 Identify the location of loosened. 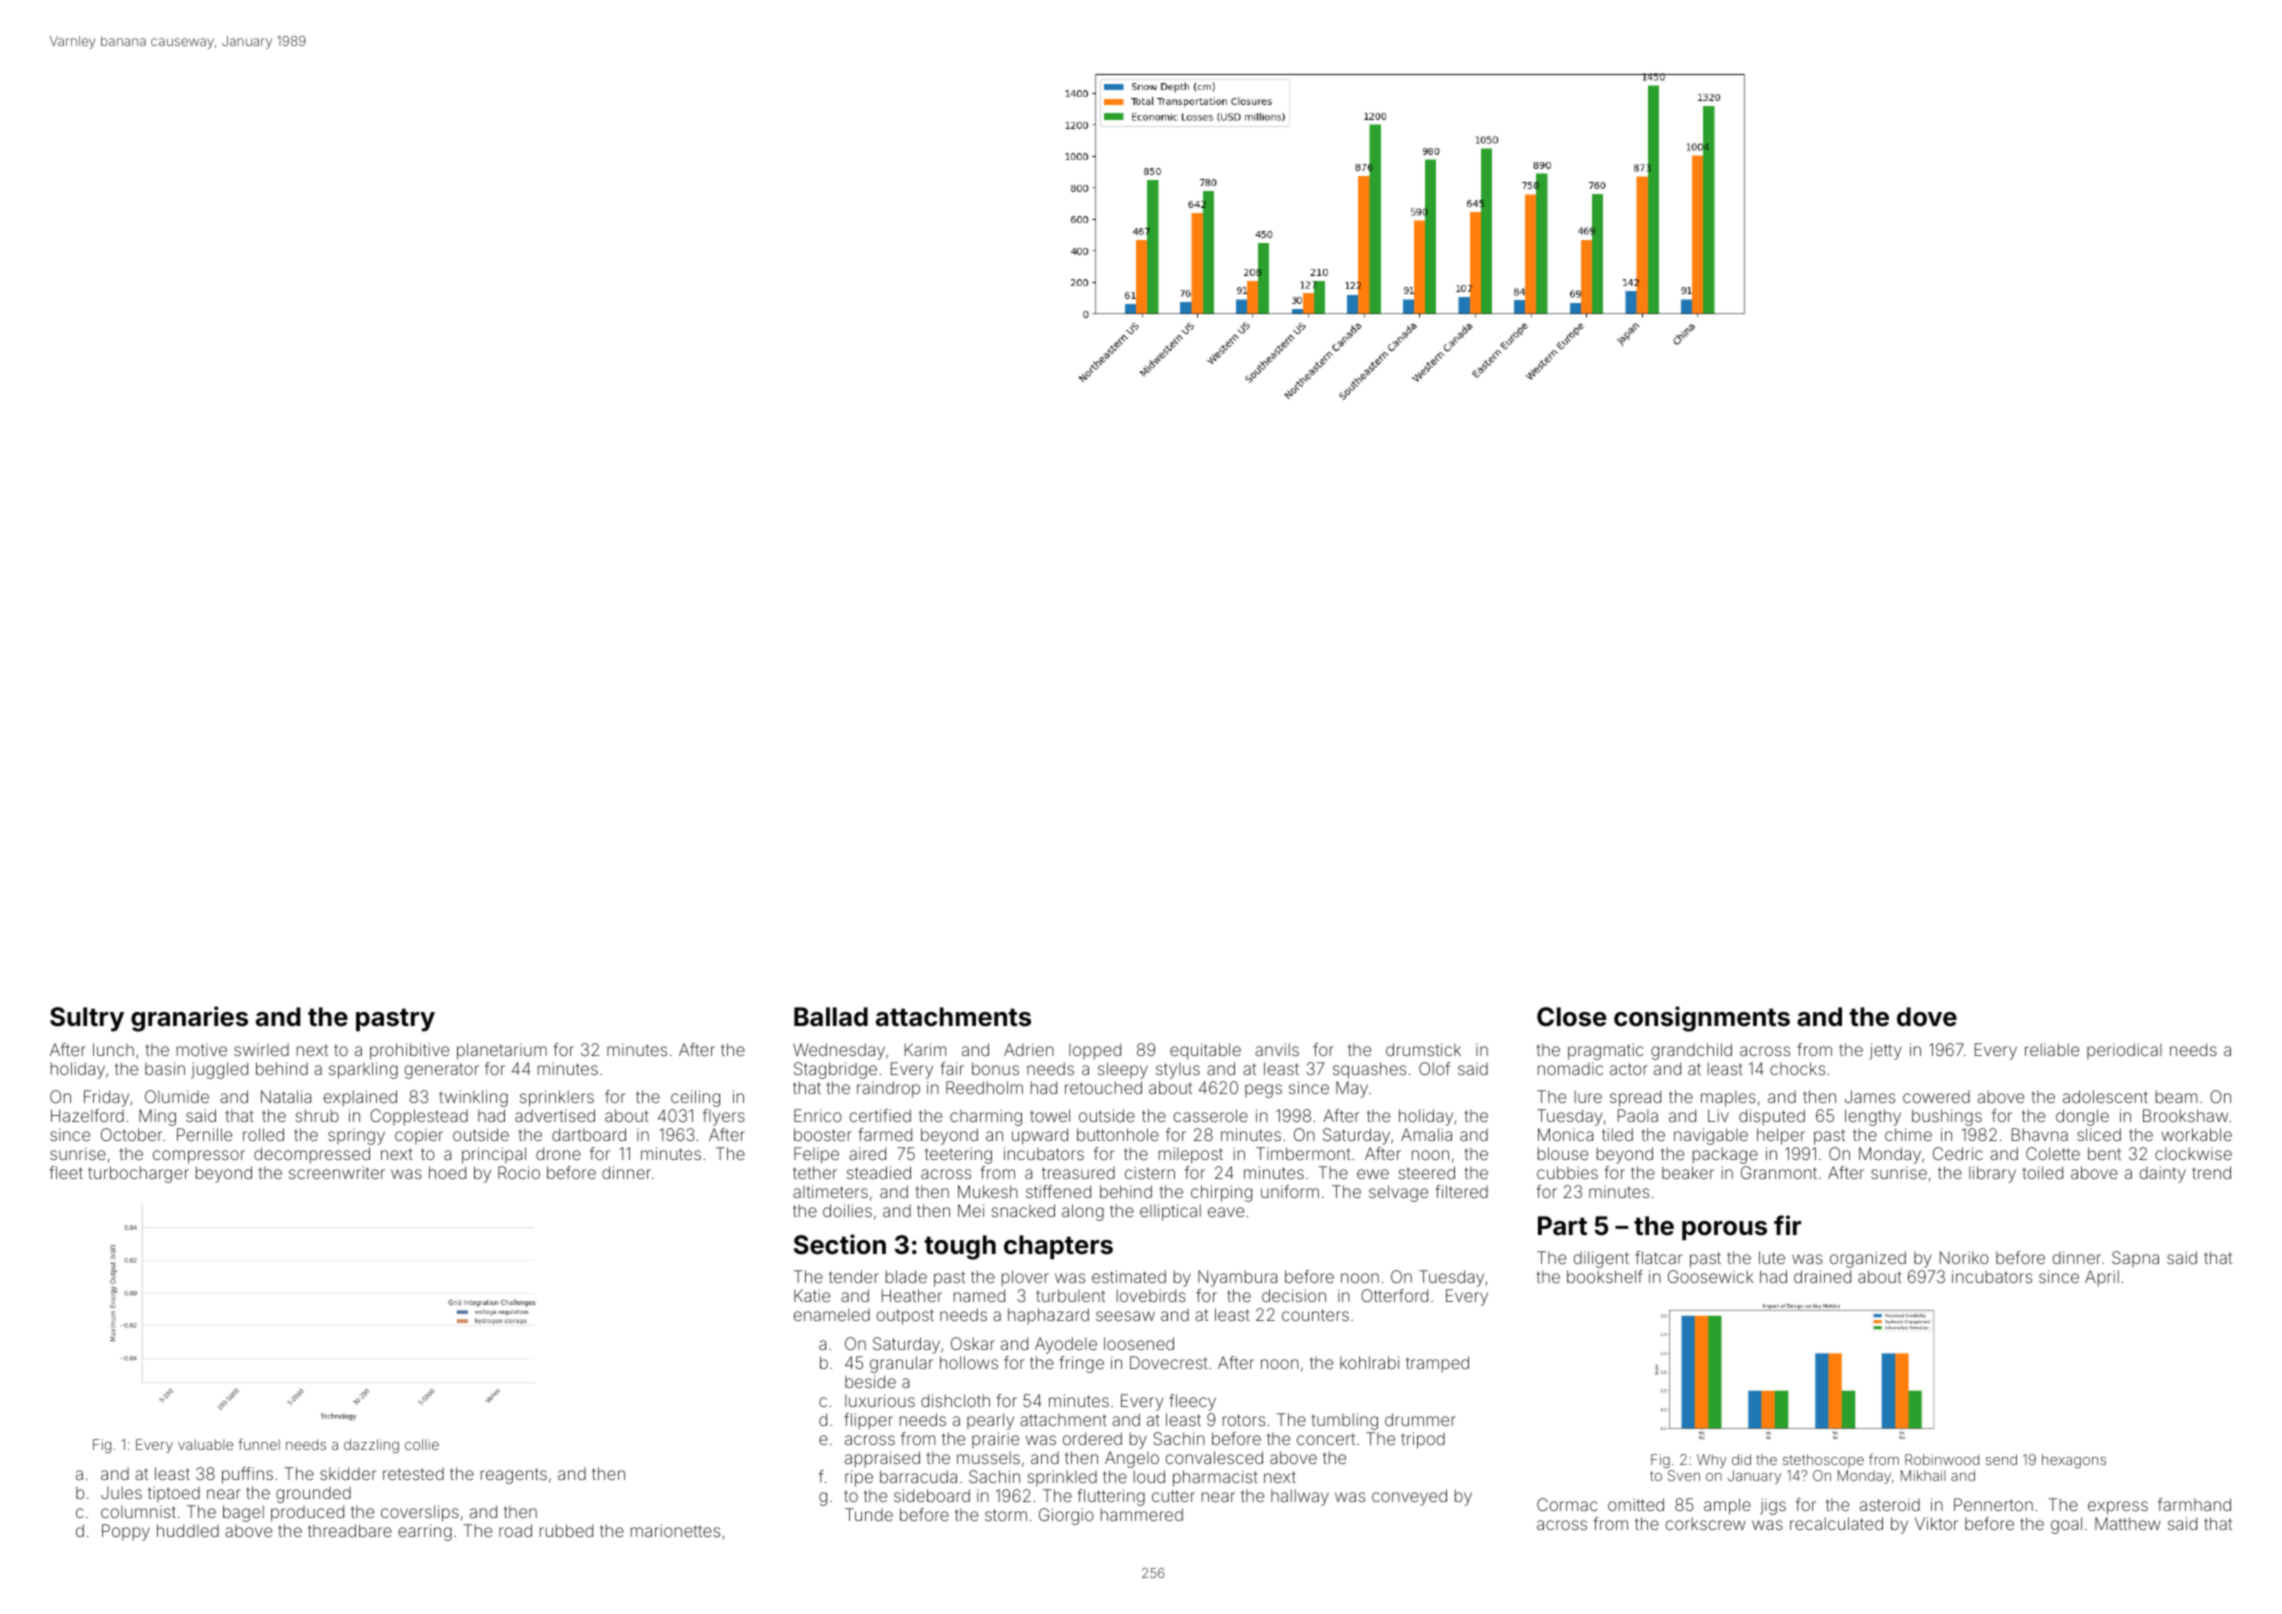
(1139, 1343).
